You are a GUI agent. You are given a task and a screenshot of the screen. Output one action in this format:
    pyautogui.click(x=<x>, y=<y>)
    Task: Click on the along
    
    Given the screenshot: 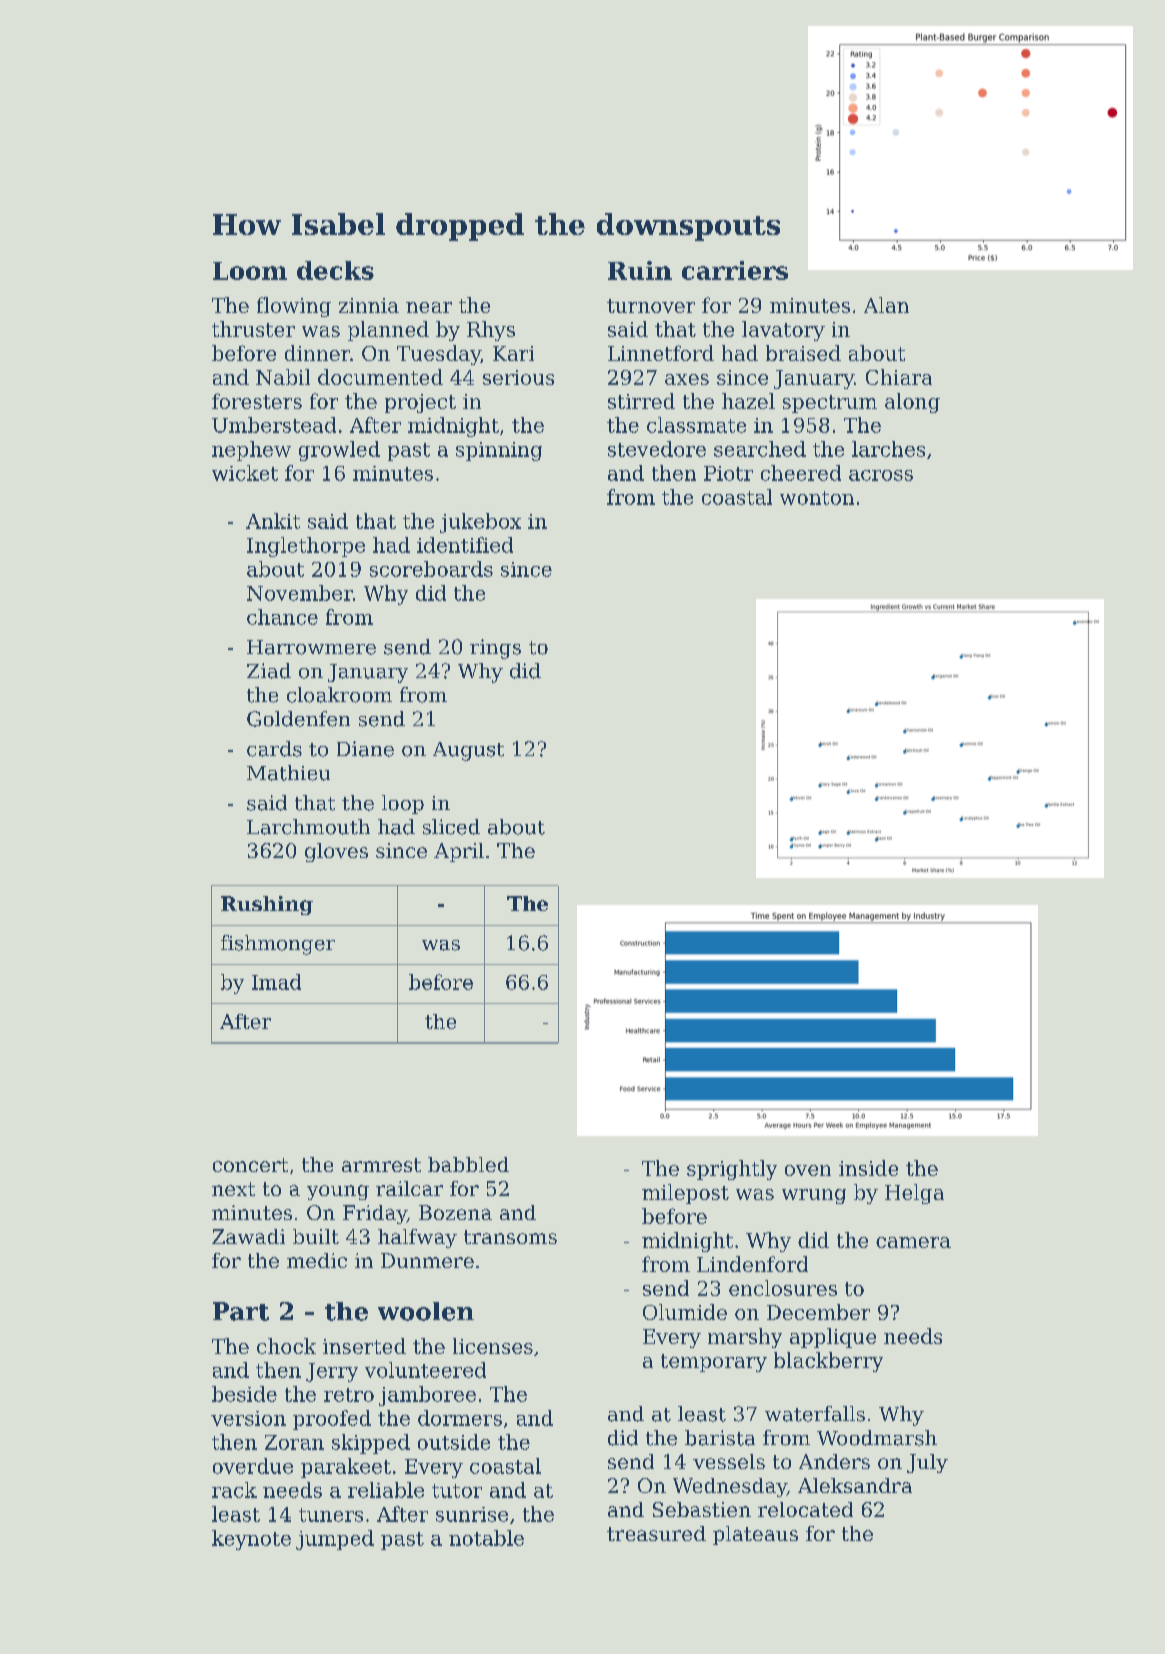 What is the action you would take?
    pyautogui.click(x=912, y=403)
